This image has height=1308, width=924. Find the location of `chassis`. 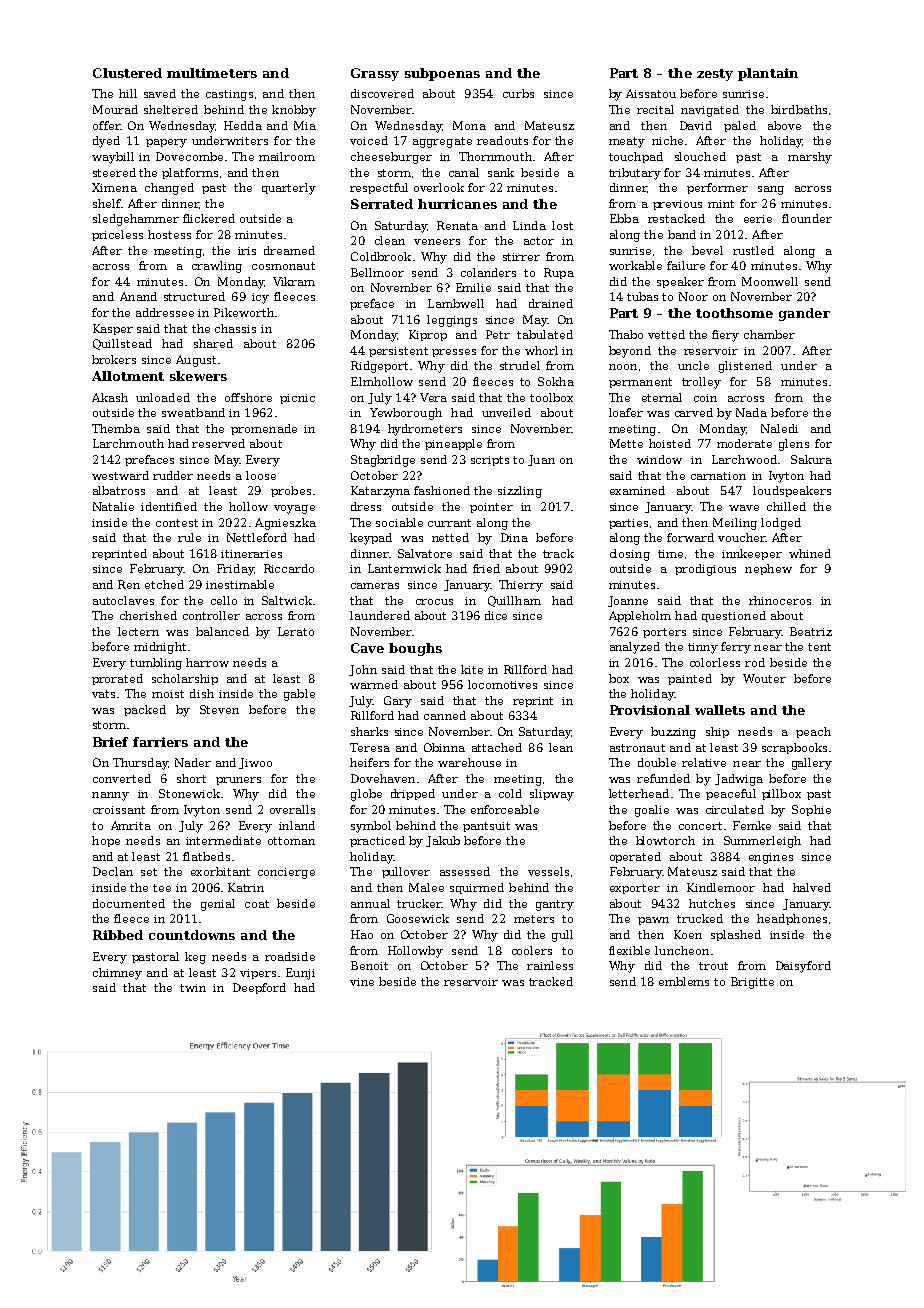

chassis is located at coordinates (235, 328).
